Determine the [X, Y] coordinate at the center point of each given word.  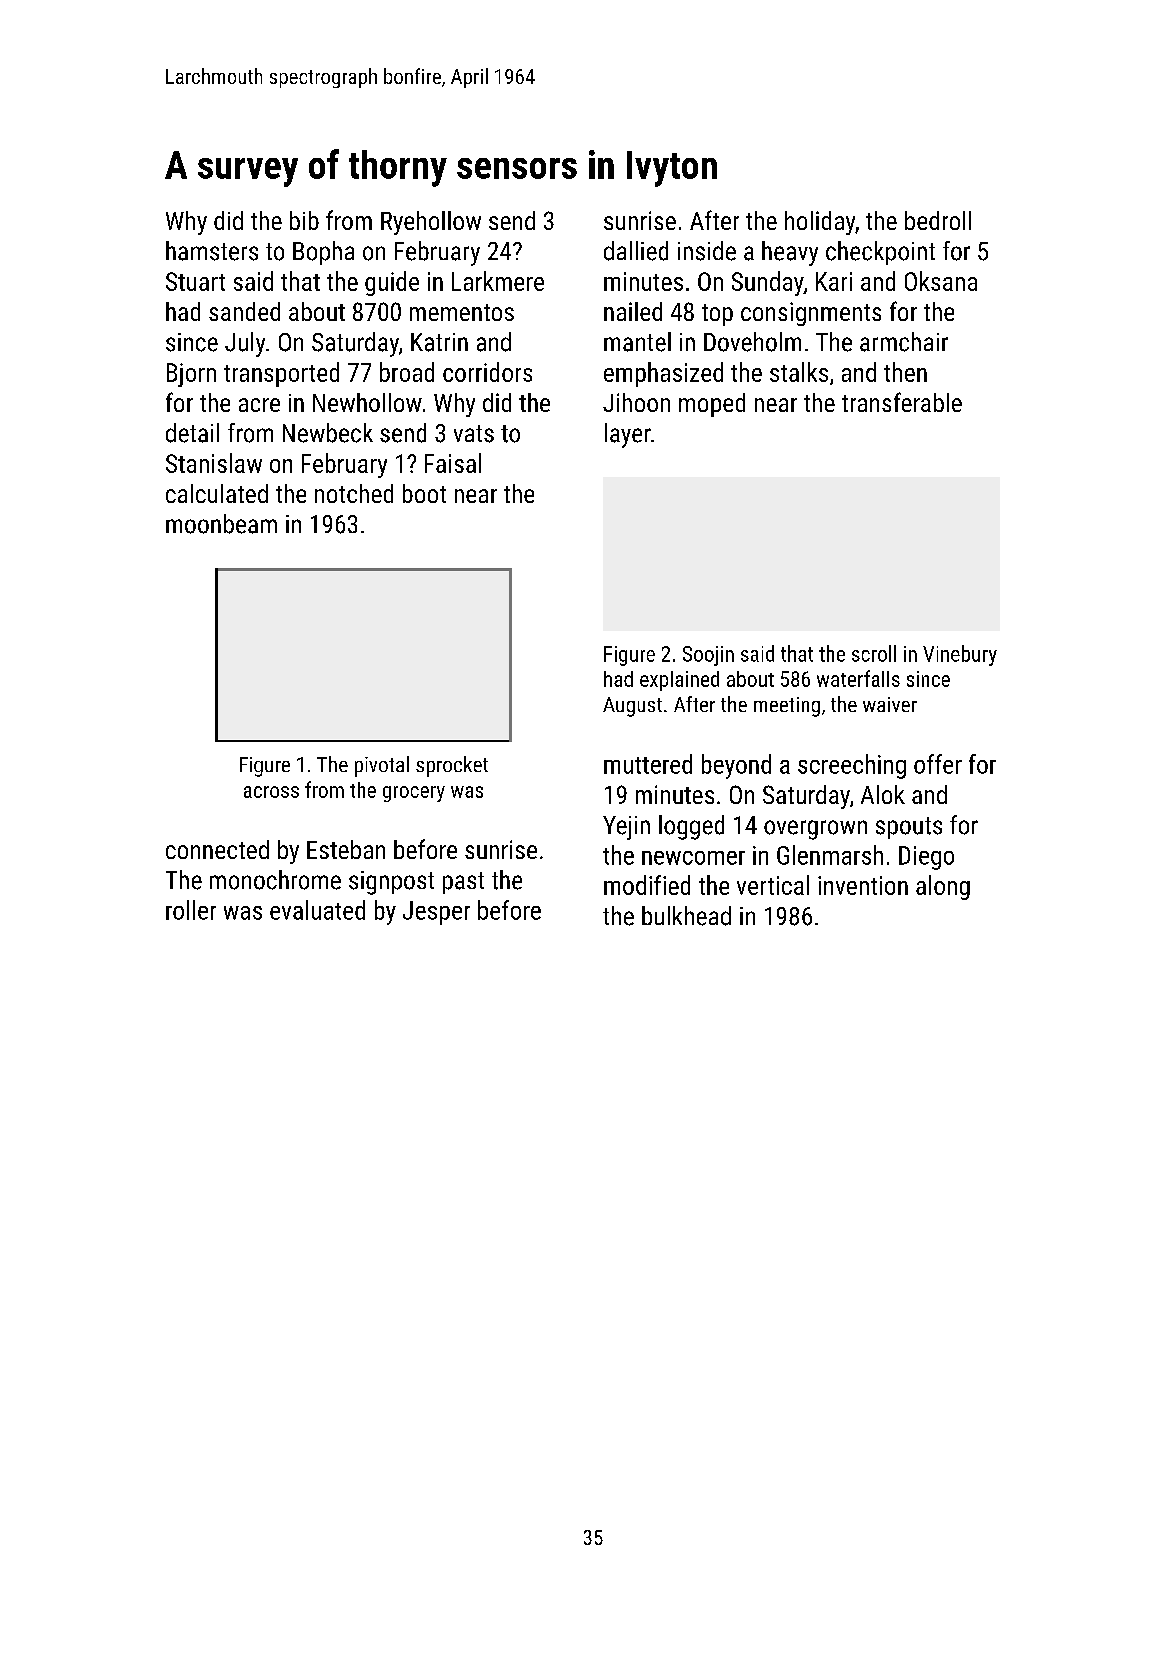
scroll [874, 653]
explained [679, 681]
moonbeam [221, 524]
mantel [637, 342]
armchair [904, 342]
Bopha [323, 253]
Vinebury [960, 655]
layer [628, 435]
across [271, 792]
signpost [391, 883]
